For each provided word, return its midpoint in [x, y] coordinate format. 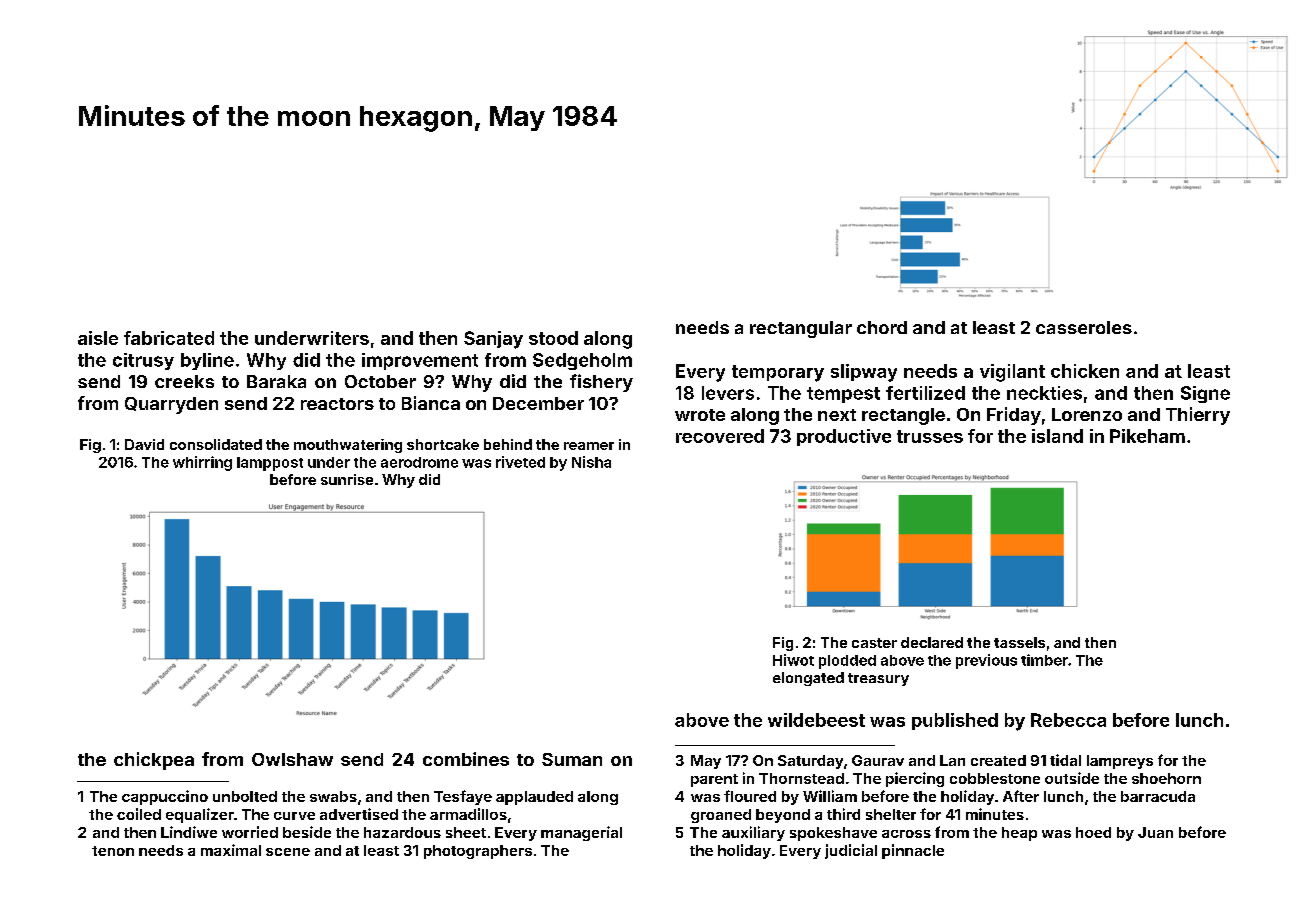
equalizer [200, 815]
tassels [1019, 642]
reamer [589, 446]
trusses [930, 436]
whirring [202, 463]
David [144, 444]
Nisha [591, 462]
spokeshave [833, 834]
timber [1044, 660]
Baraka [276, 381]
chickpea [154, 761]
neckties [1044, 393]
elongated [808, 679]
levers [728, 393]
